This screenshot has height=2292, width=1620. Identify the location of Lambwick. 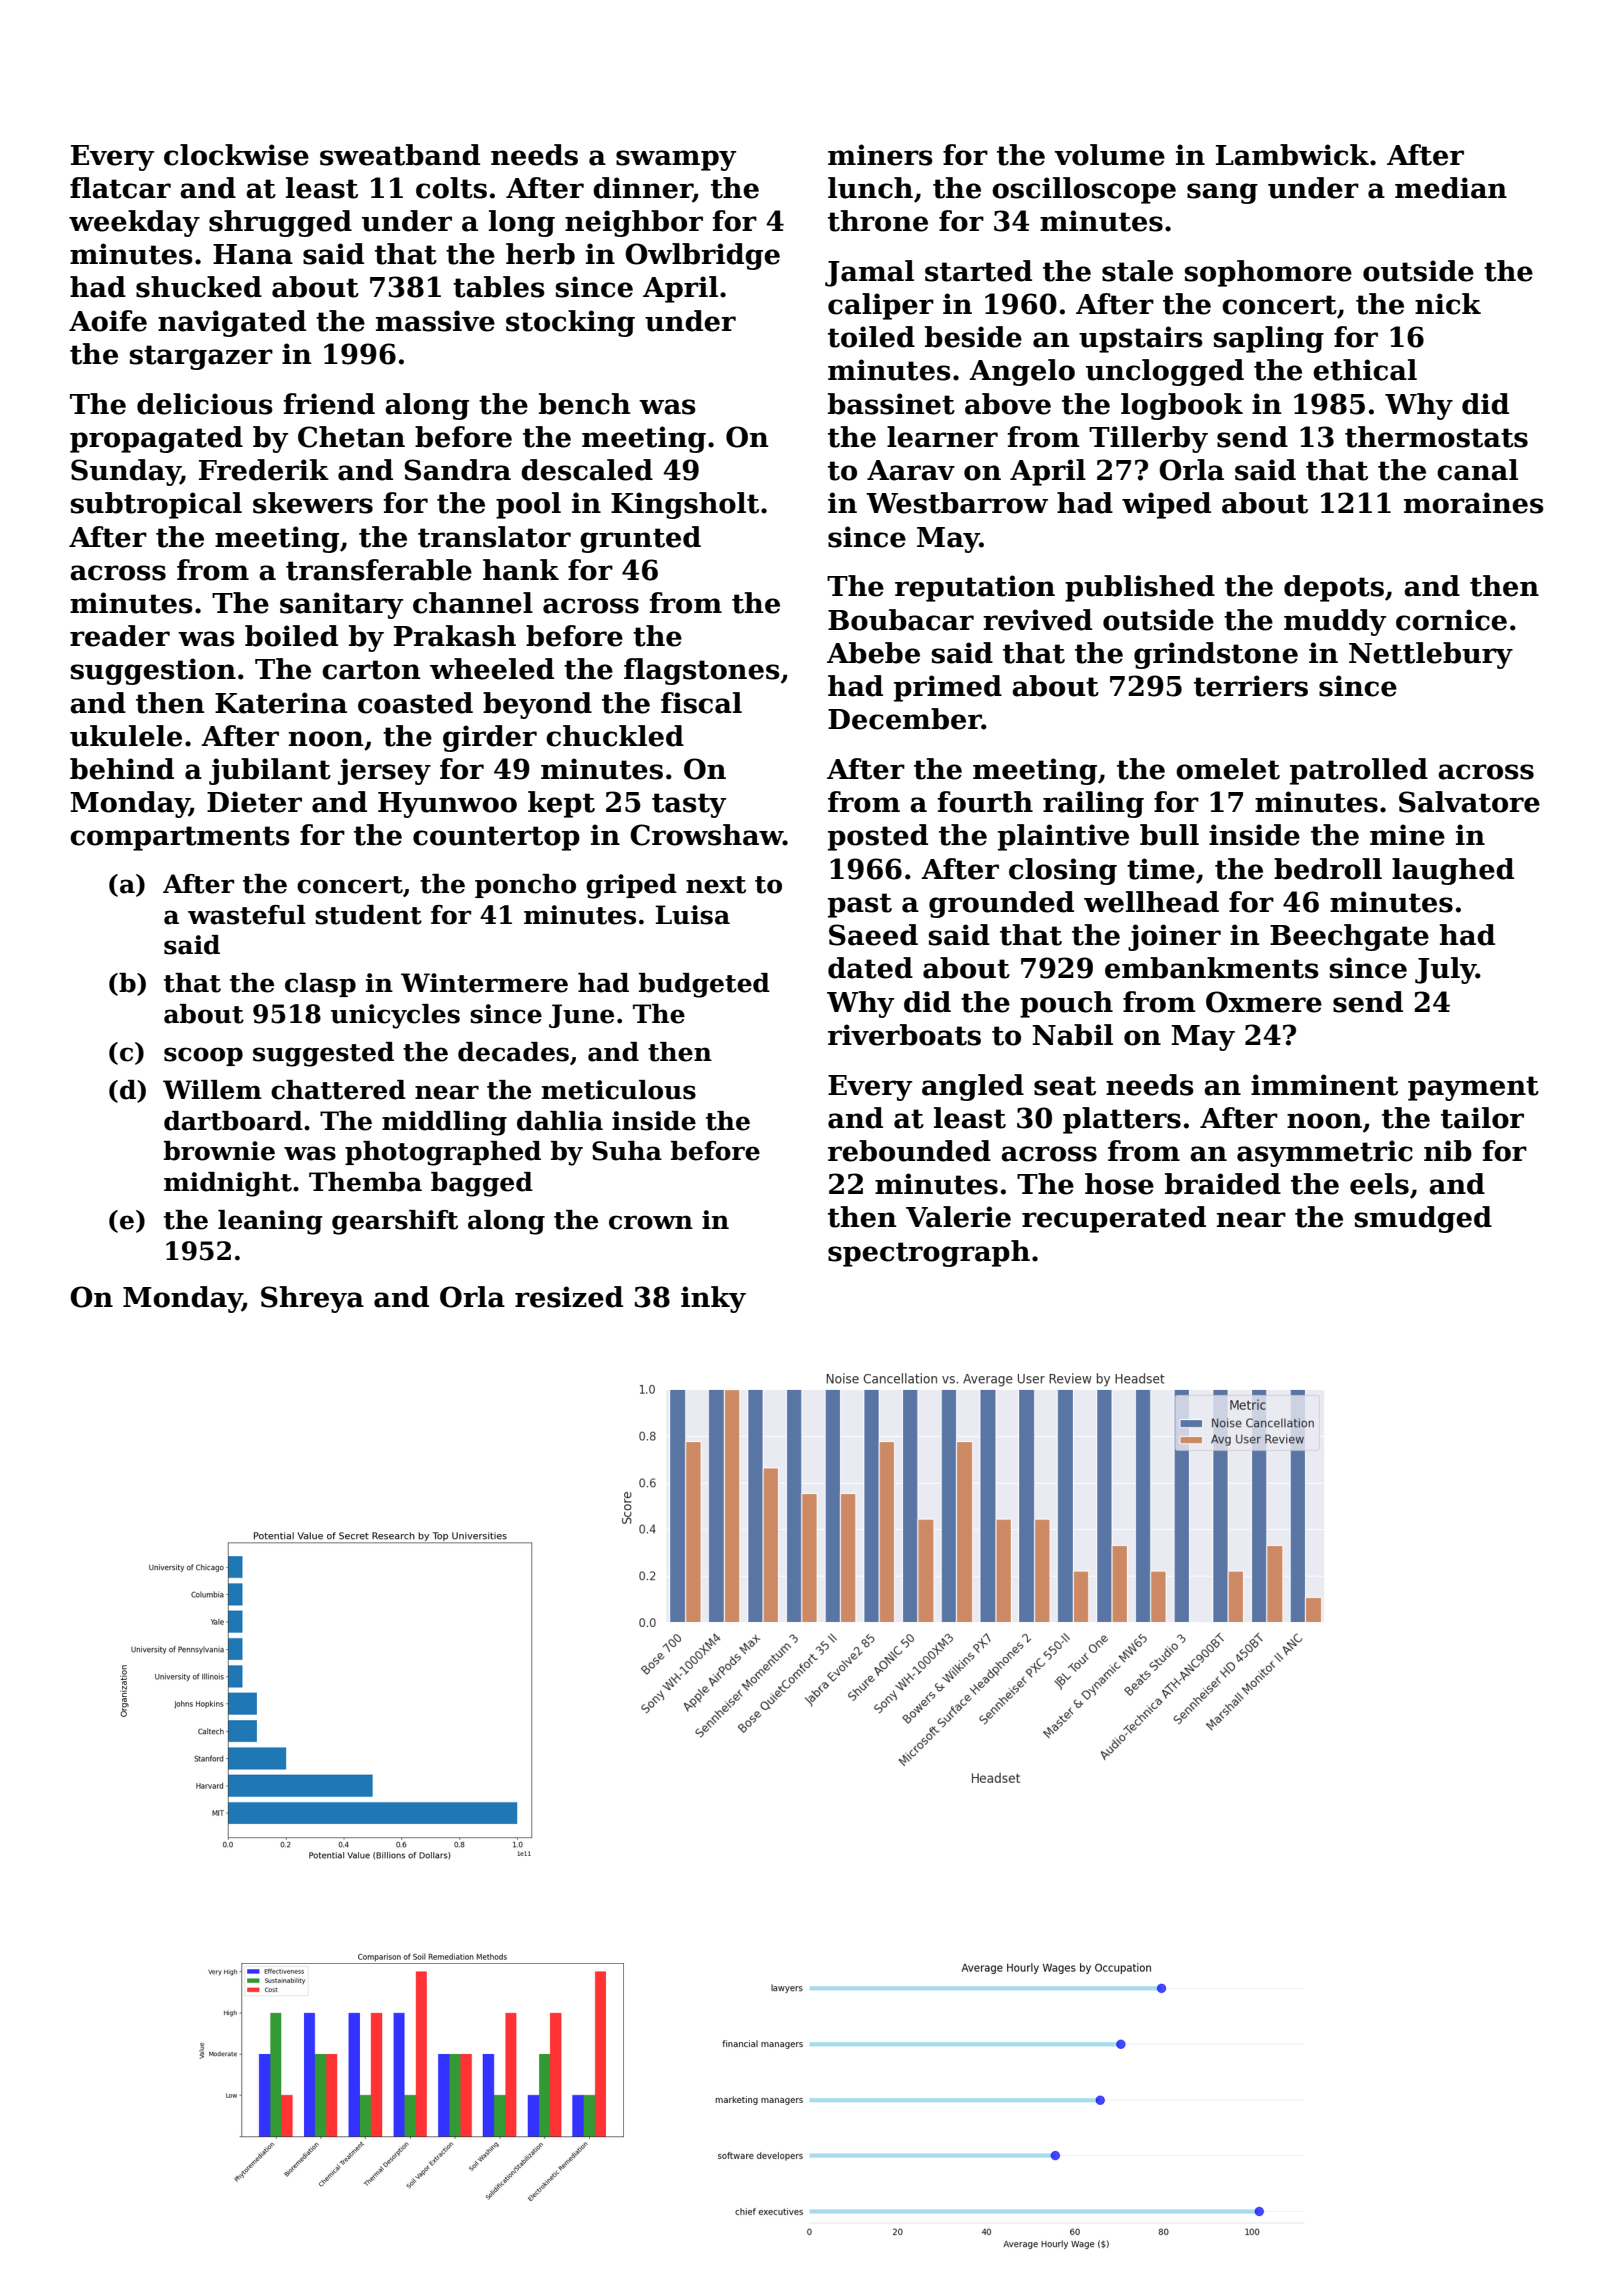
(1292, 155).
